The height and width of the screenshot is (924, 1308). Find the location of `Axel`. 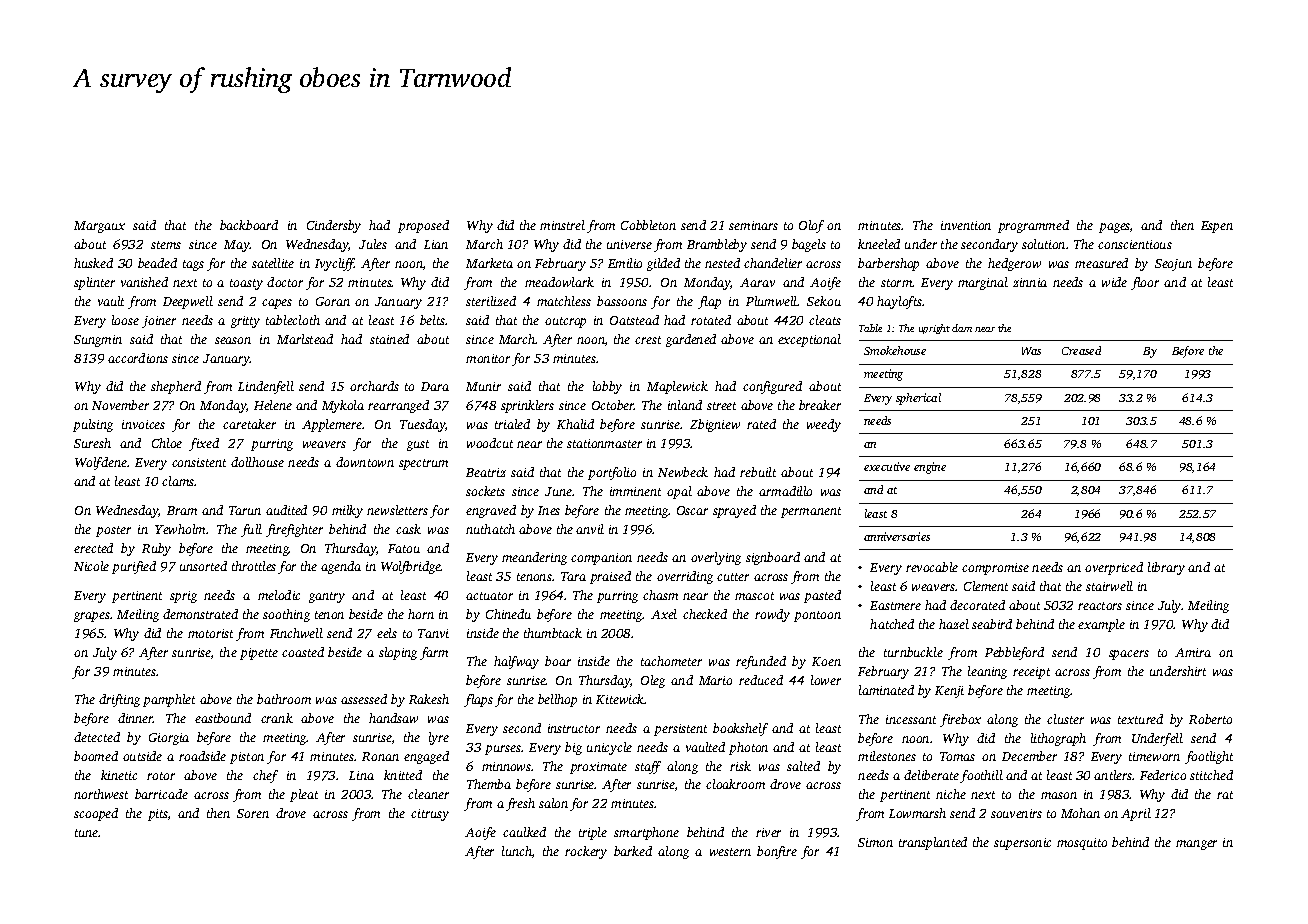

Axel is located at coordinates (664, 614).
